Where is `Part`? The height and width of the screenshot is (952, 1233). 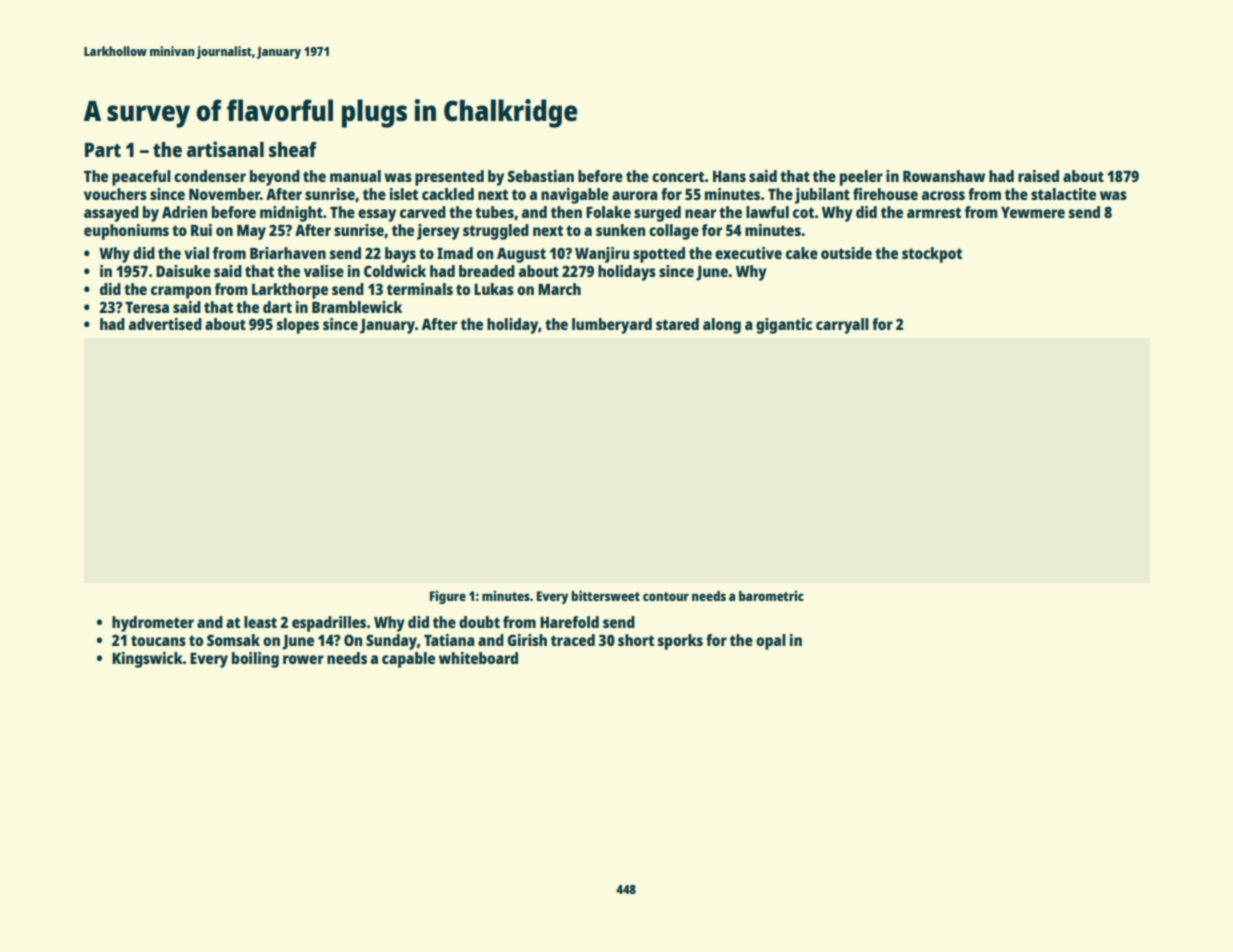 Part is located at coordinates (103, 150).
